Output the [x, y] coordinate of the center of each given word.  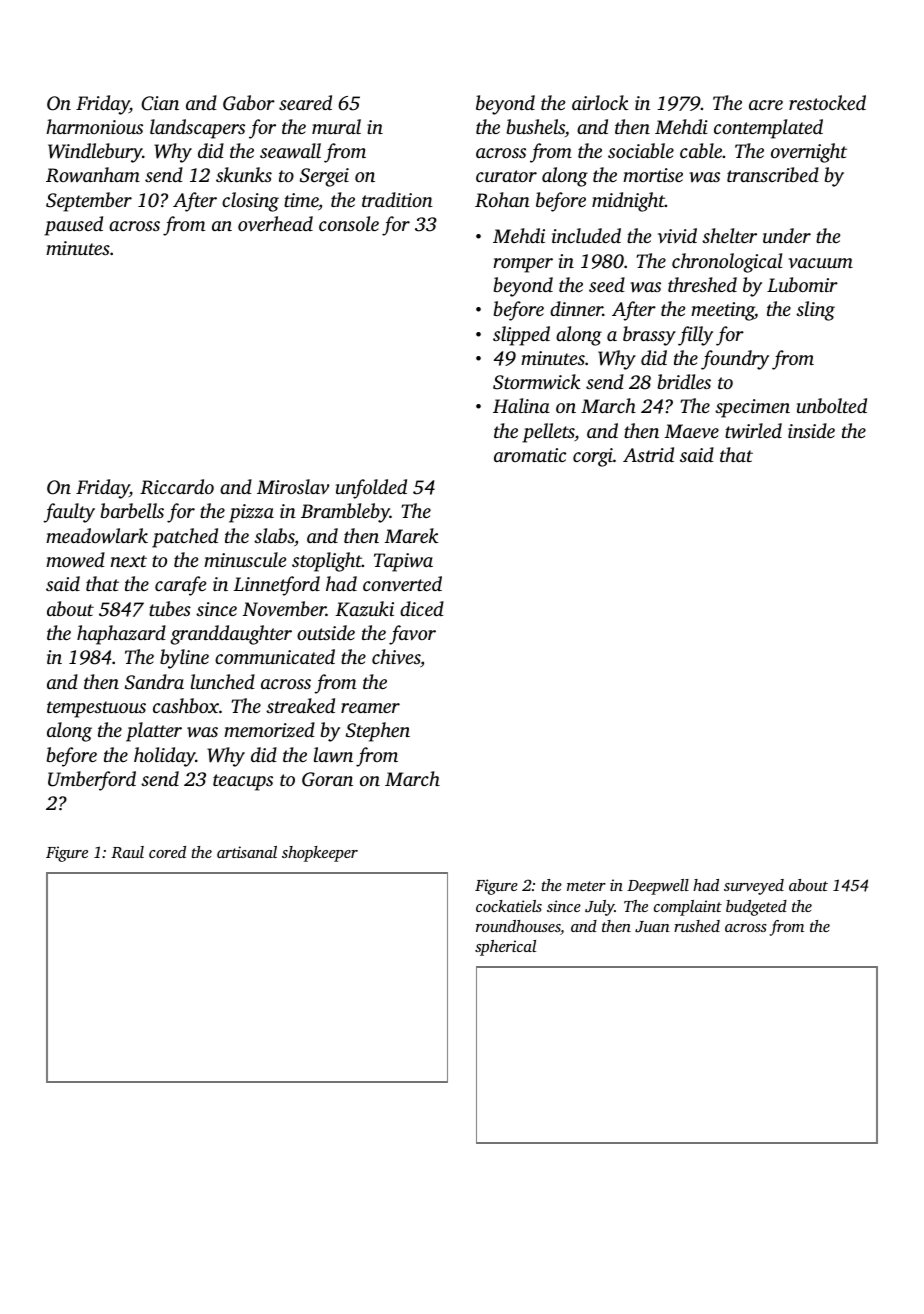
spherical [505, 948]
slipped [521, 336]
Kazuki [364, 609]
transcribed [773, 174]
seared [305, 102]
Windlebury [95, 153]
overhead [275, 223]
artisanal [247, 852]
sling [815, 311]
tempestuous [96, 709]
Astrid [648, 454]
